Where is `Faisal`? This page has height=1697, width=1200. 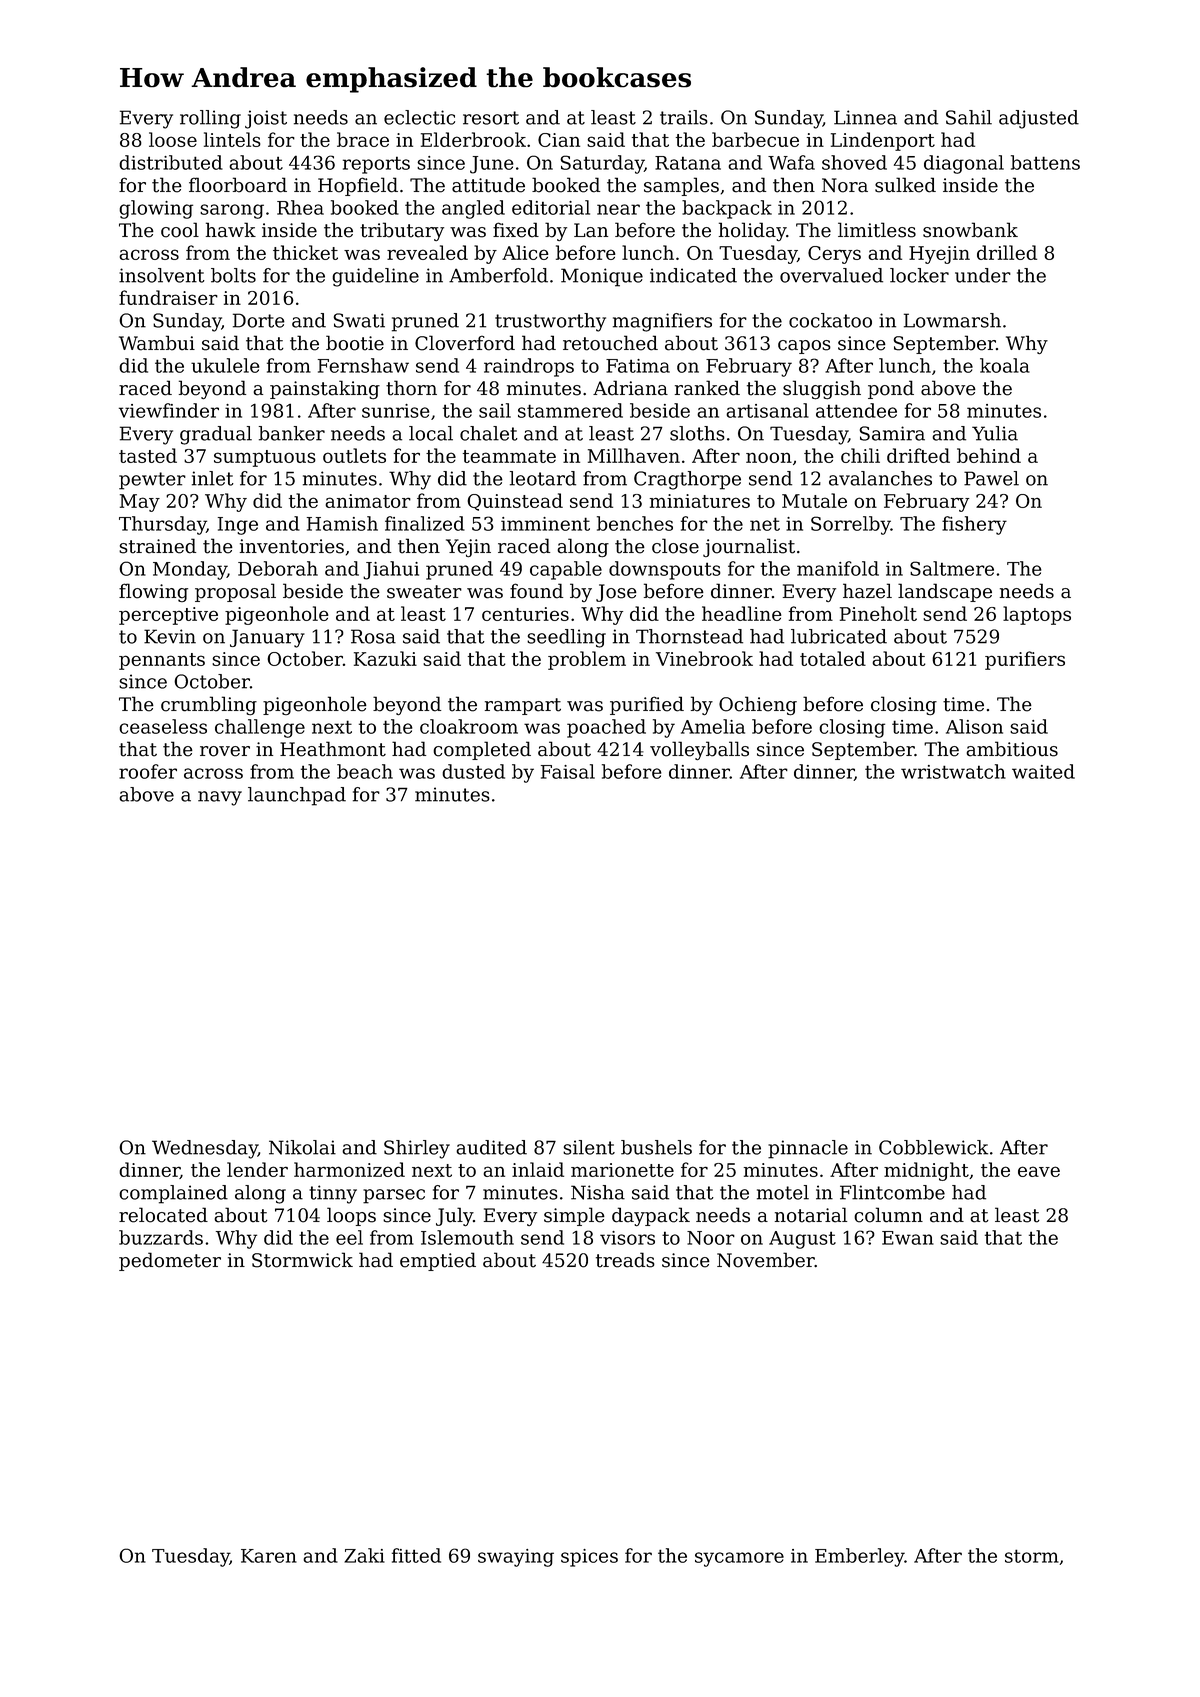 Faisal is located at coordinates (568, 771).
